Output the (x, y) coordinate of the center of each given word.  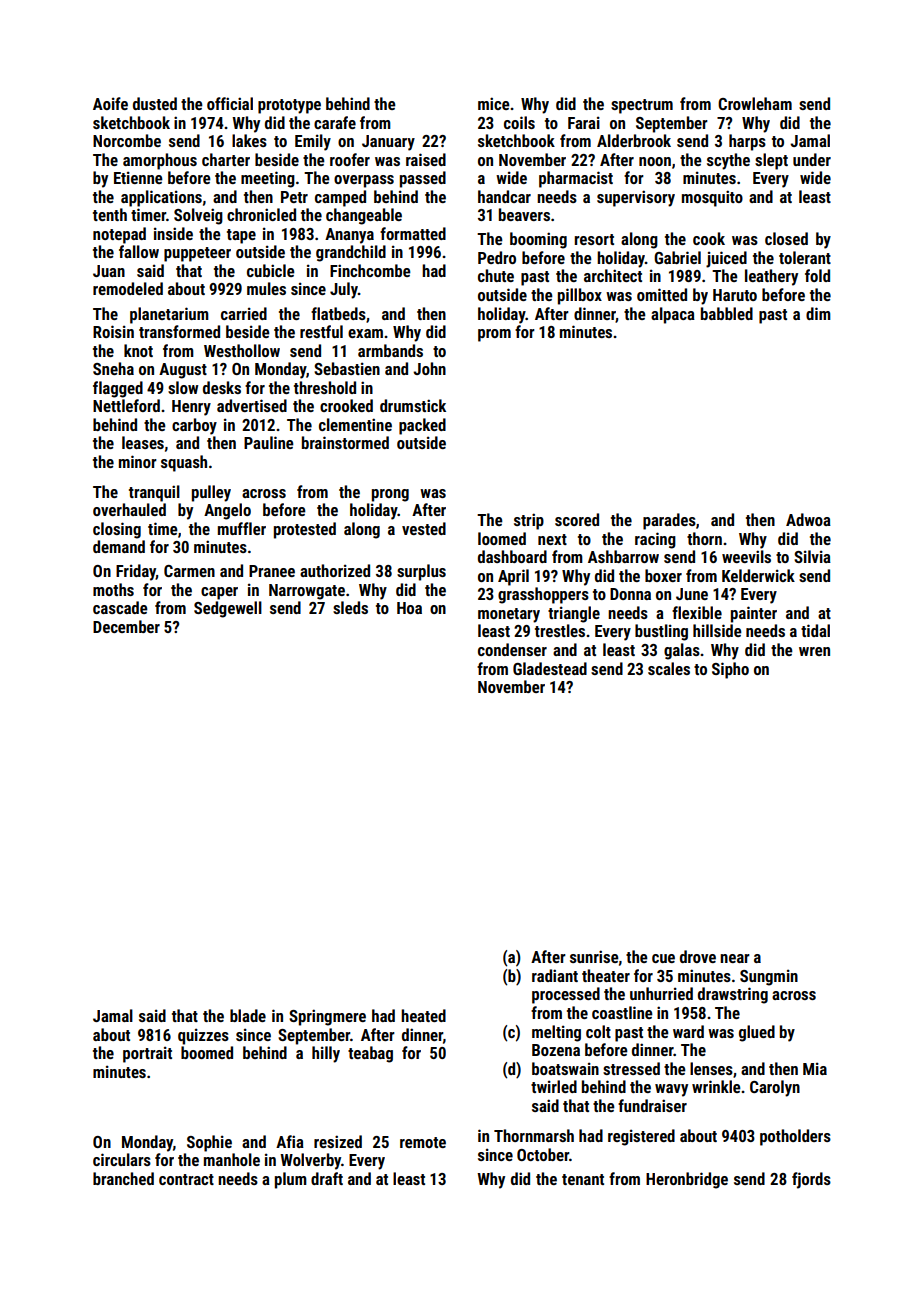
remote (423, 1142)
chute (496, 275)
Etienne (138, 177)
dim (818, 313)
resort (594, 239)
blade (248, 1015)
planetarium (169, 315)
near (735, 958)
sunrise (594, 956)
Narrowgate (307, 592)
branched (123, 1178)
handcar (504, 196)
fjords (811, 1180)
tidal (815, 630)
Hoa (409, 608)
